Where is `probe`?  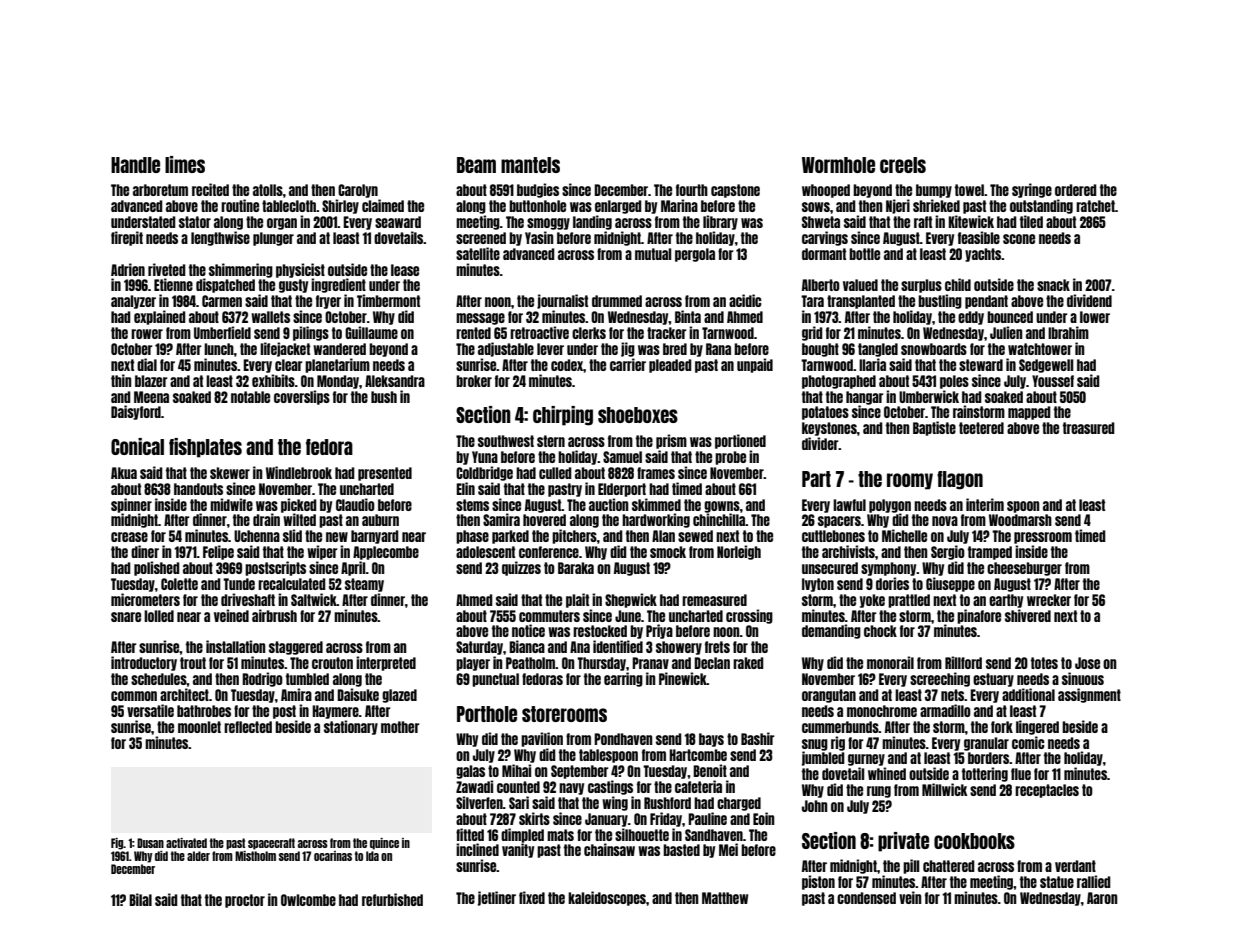
probe is located at coordinates (730, 458).
